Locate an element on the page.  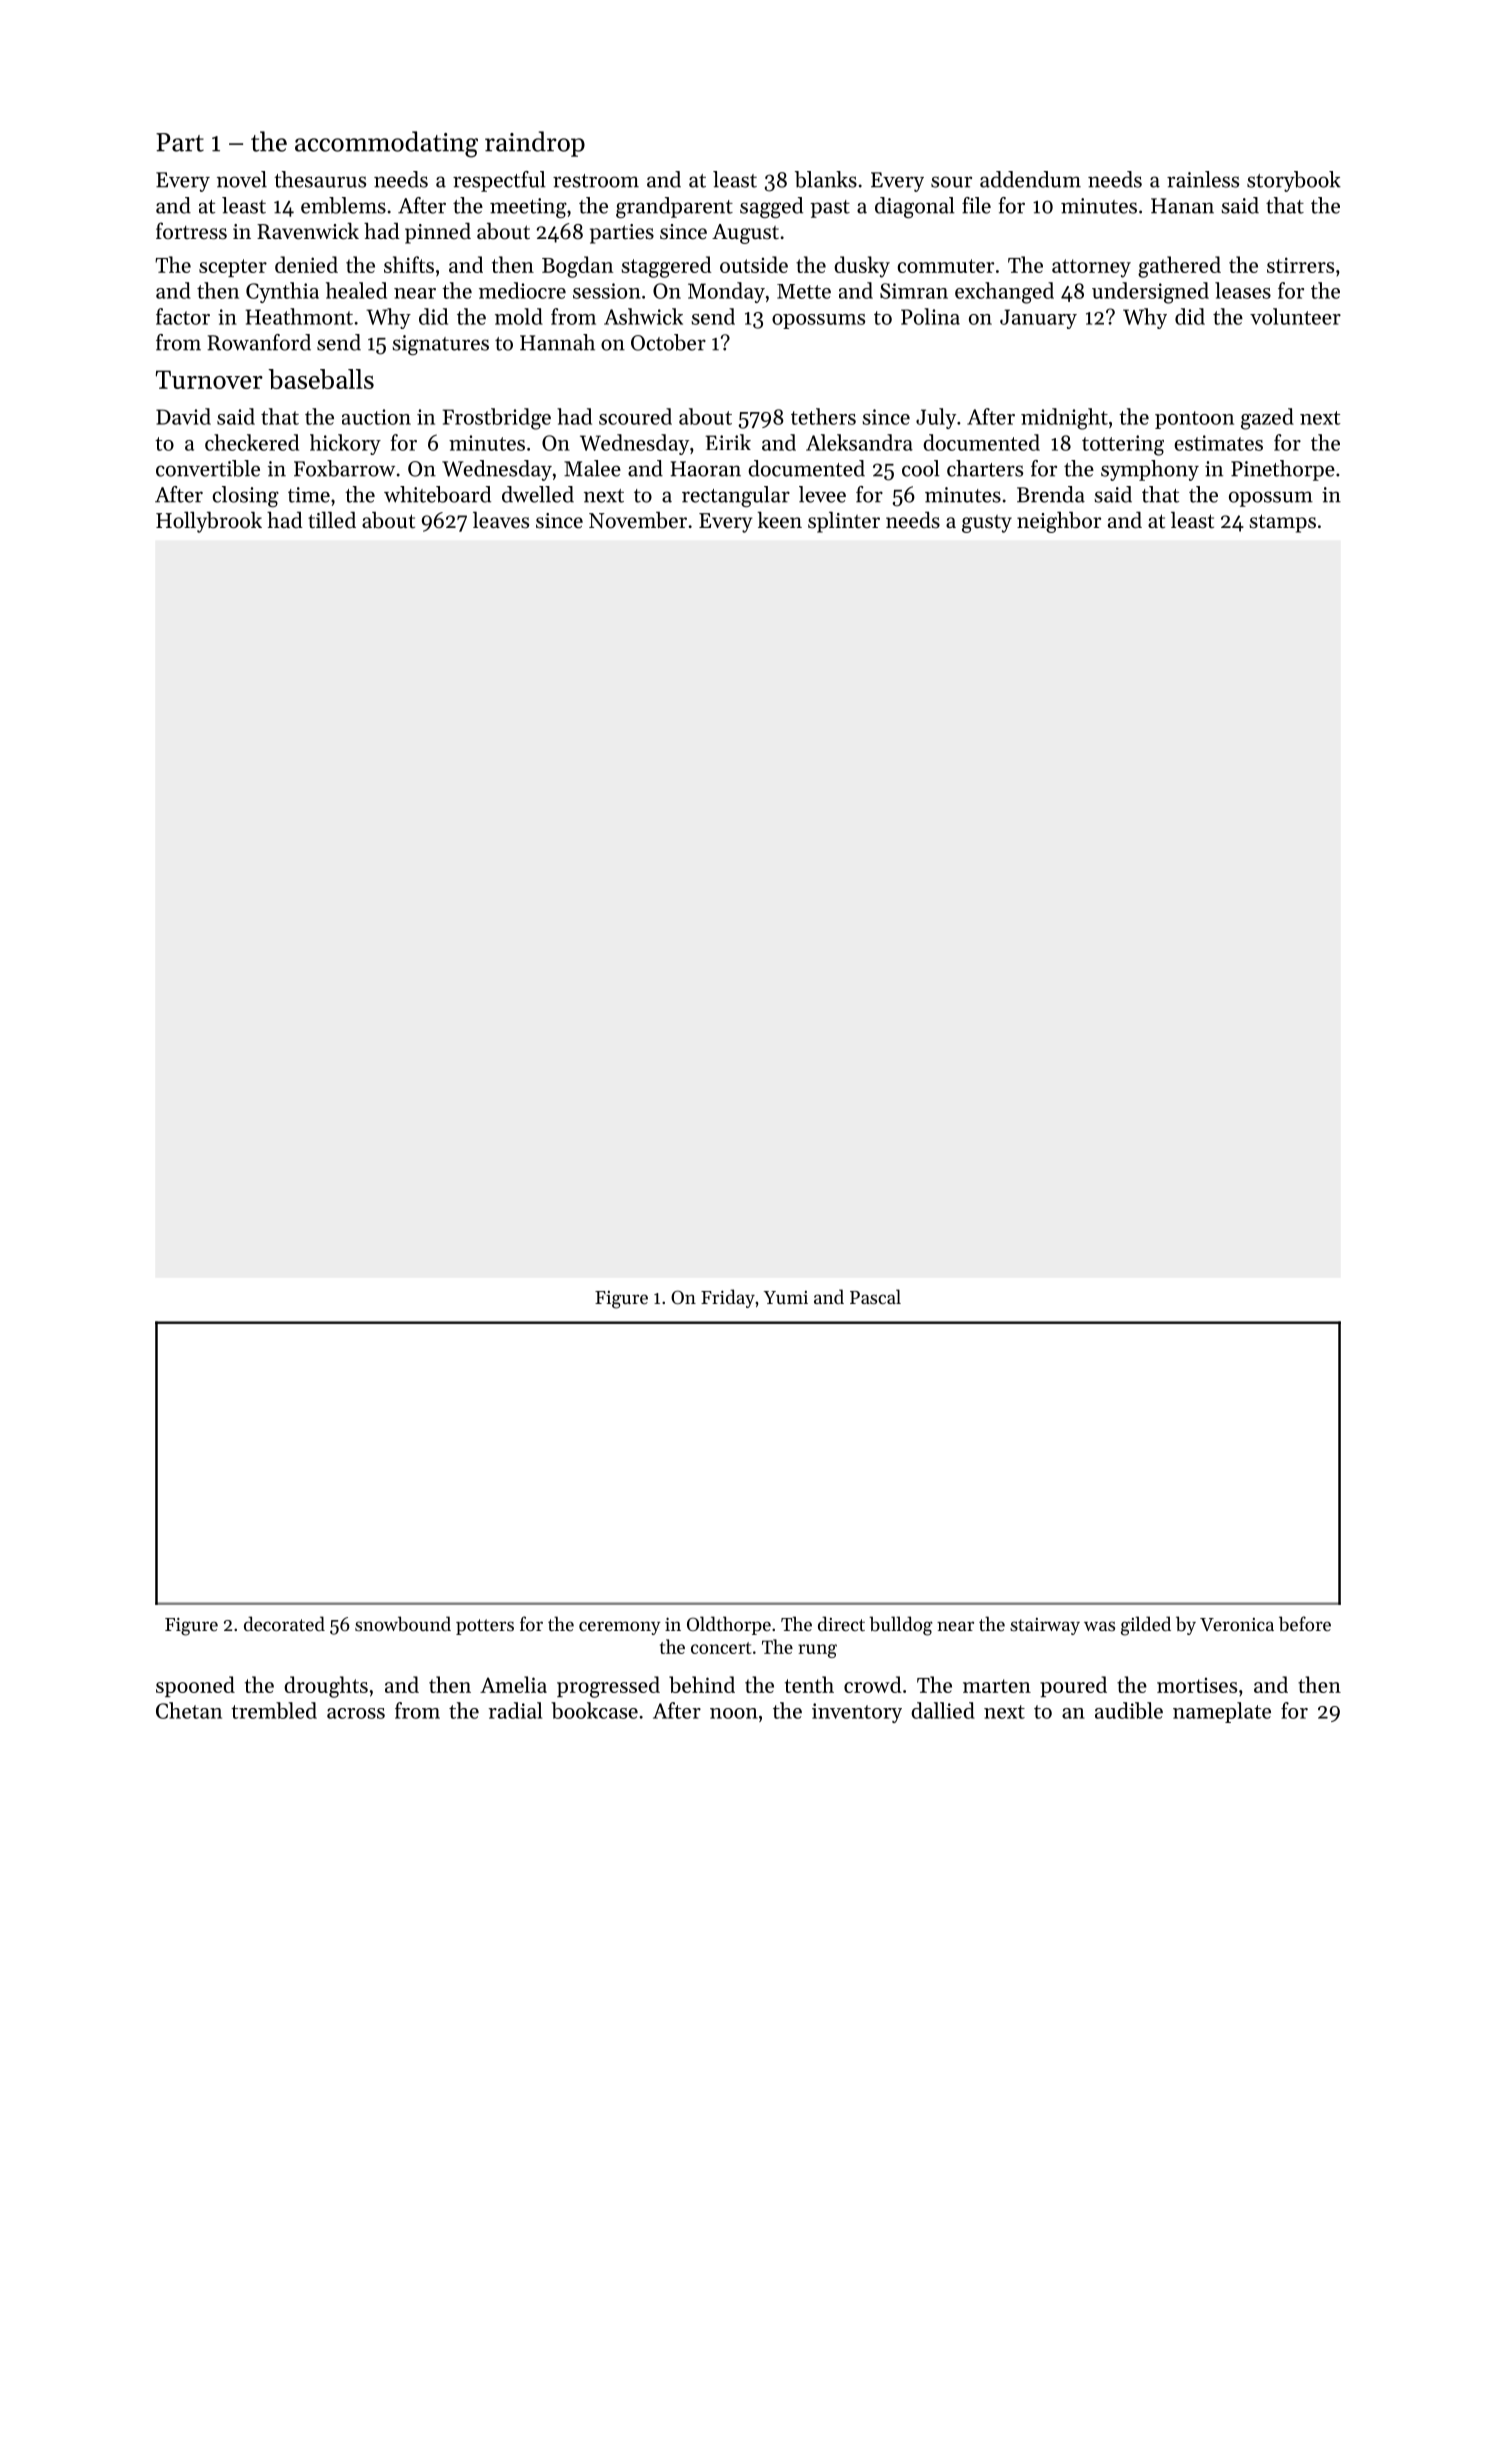
addendum is located at coordinates (1030, 179).
